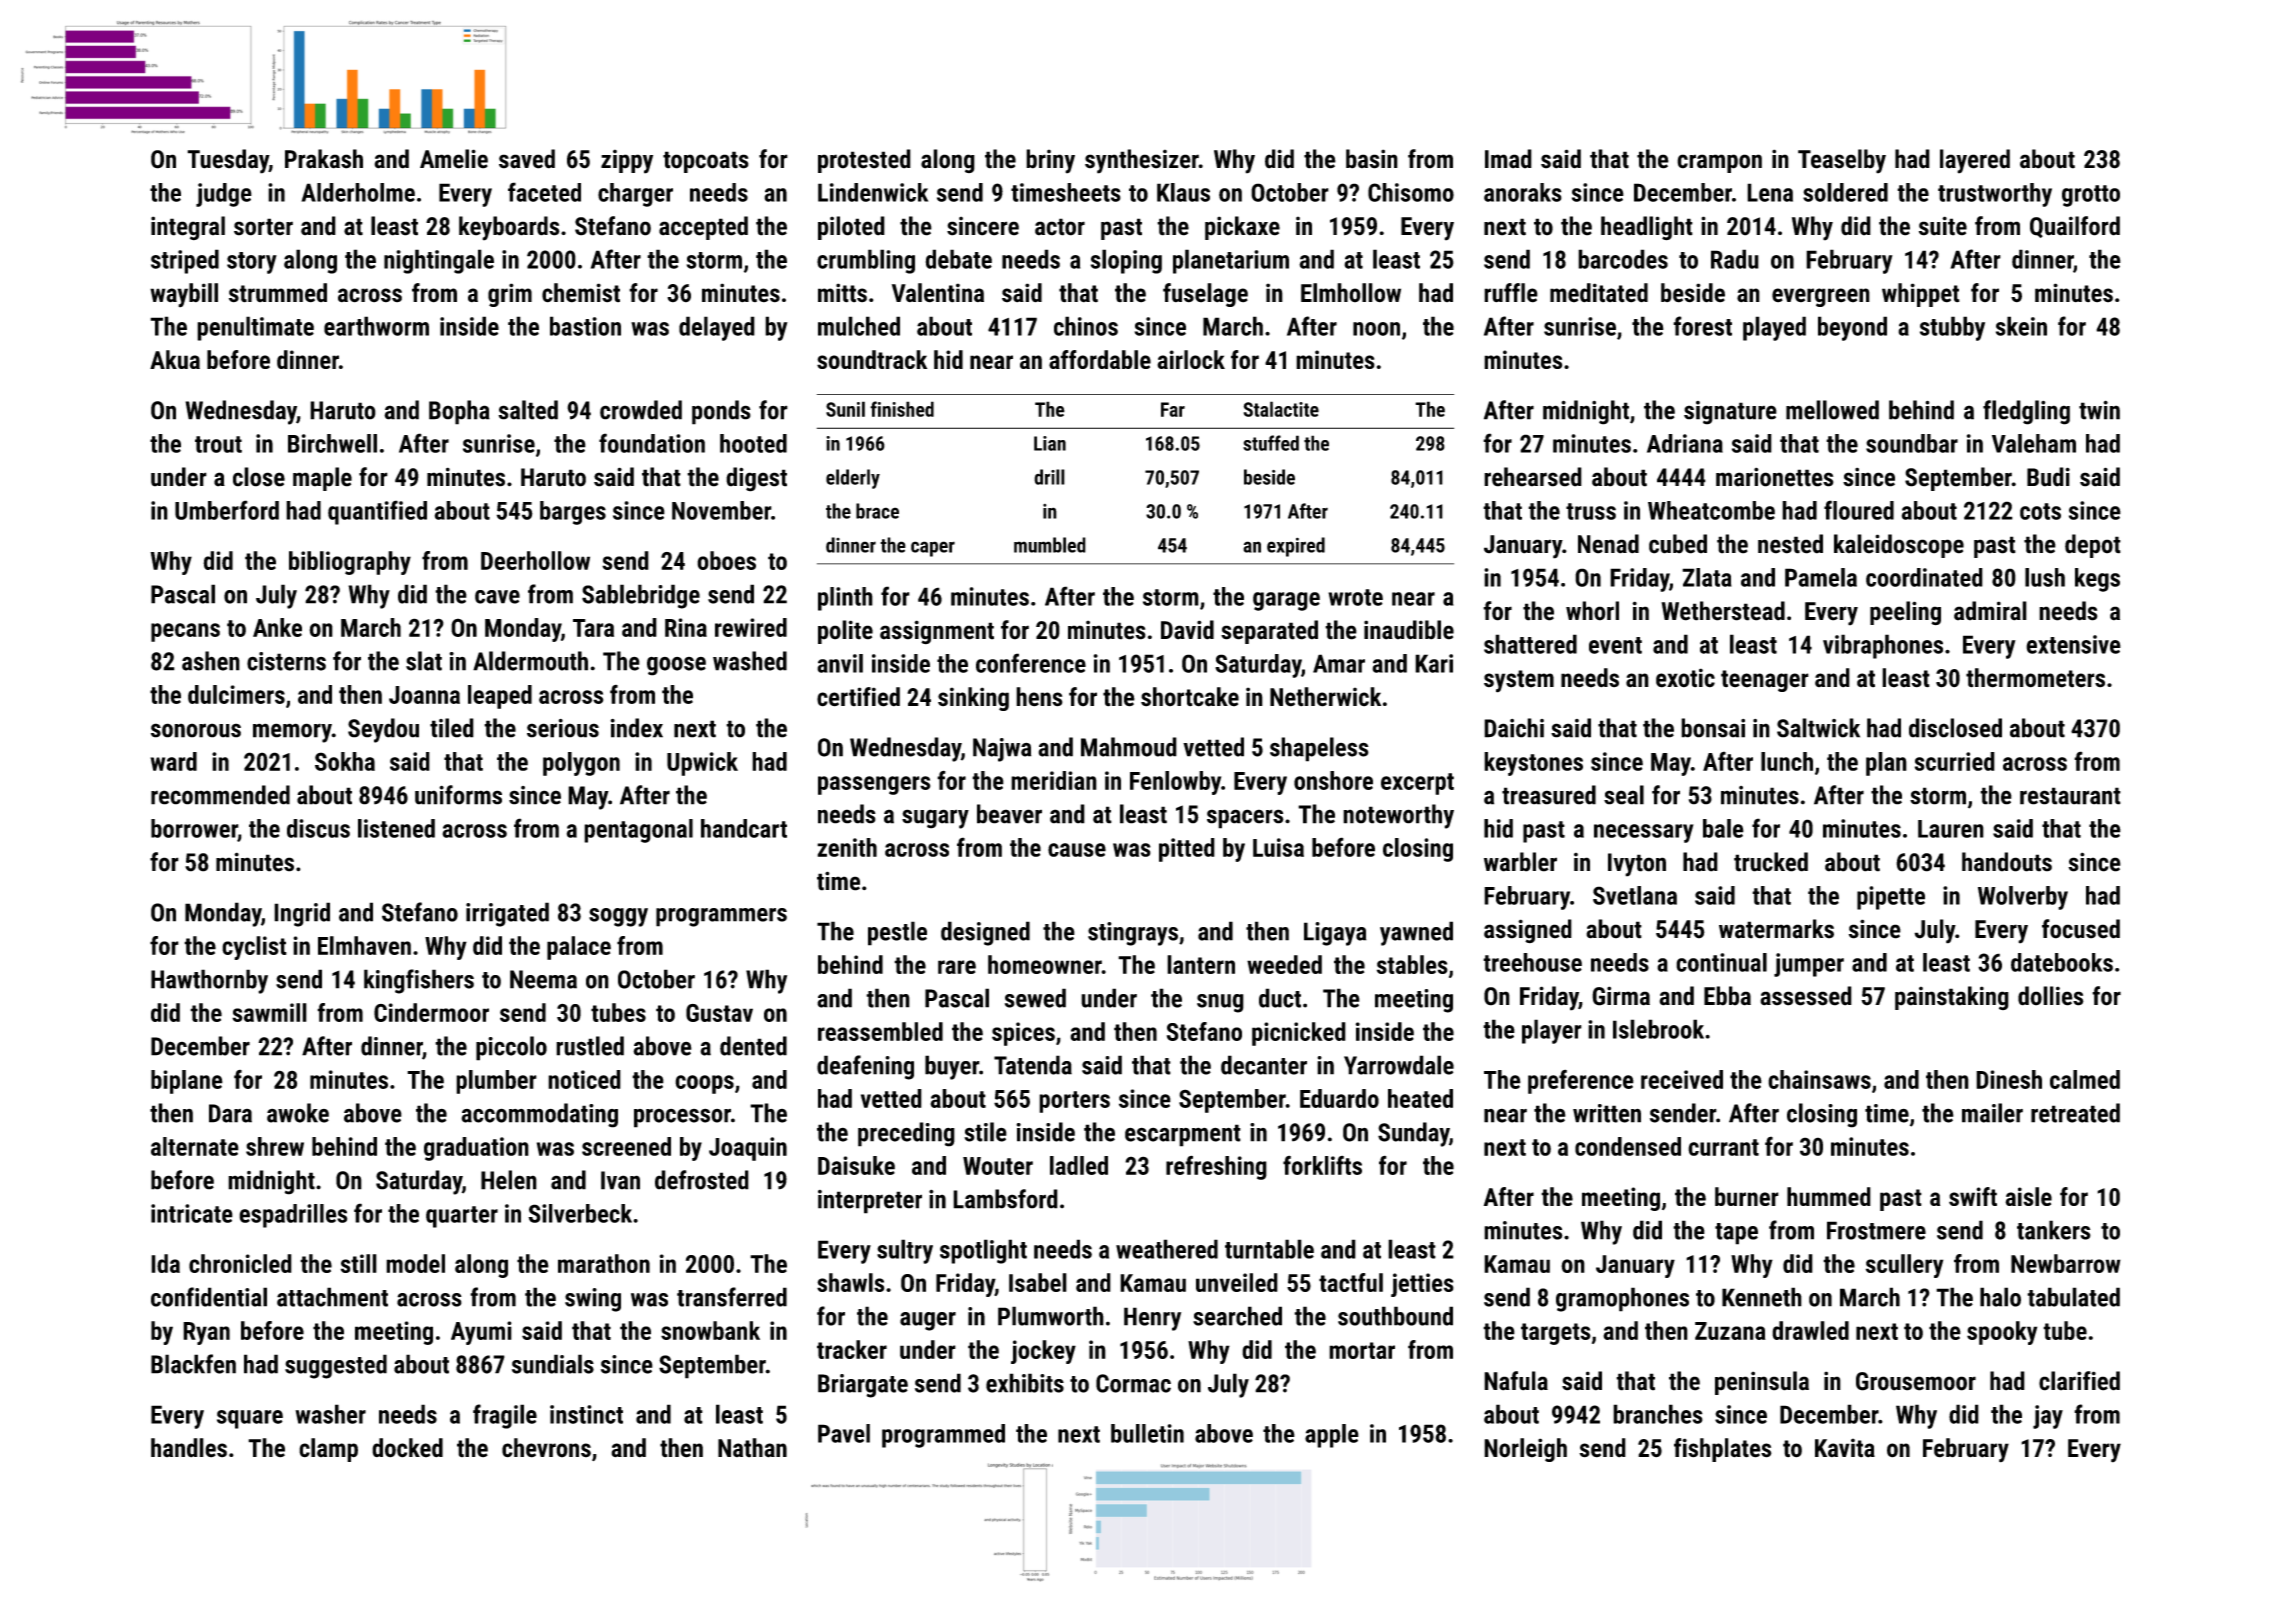 This screenshot has width=2271, height=1606. Describe the element at coordinates (1711, 510) in the screenshot. I see `Wheatcombe` at that location.
